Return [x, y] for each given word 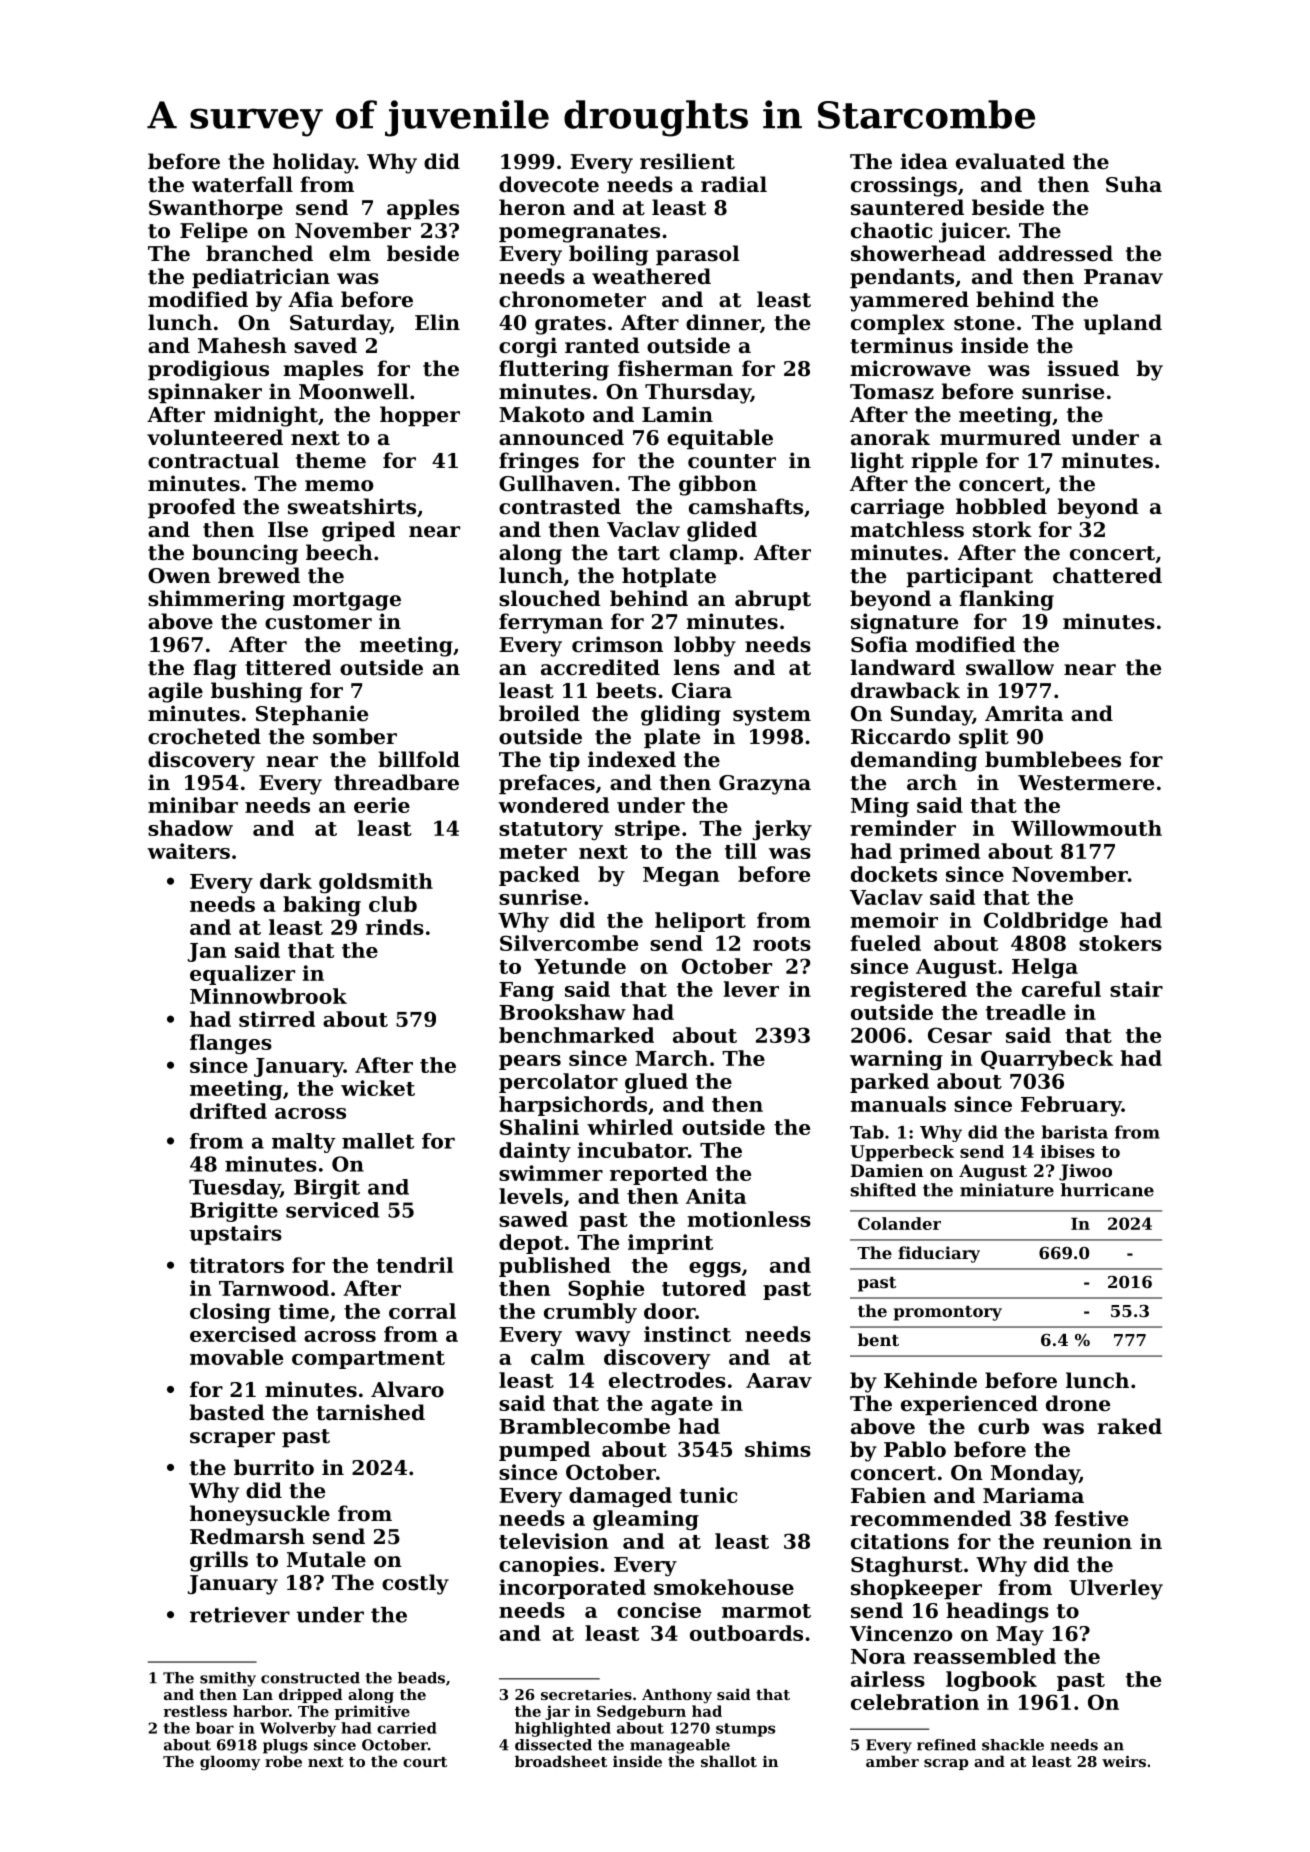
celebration [915, 1702]
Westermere [1086, 783]
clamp [703, 554]
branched [259, 253]
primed [939, 853]
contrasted [560, 506]
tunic [708, 1495]
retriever [240, 1615]
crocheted [204, 736]
